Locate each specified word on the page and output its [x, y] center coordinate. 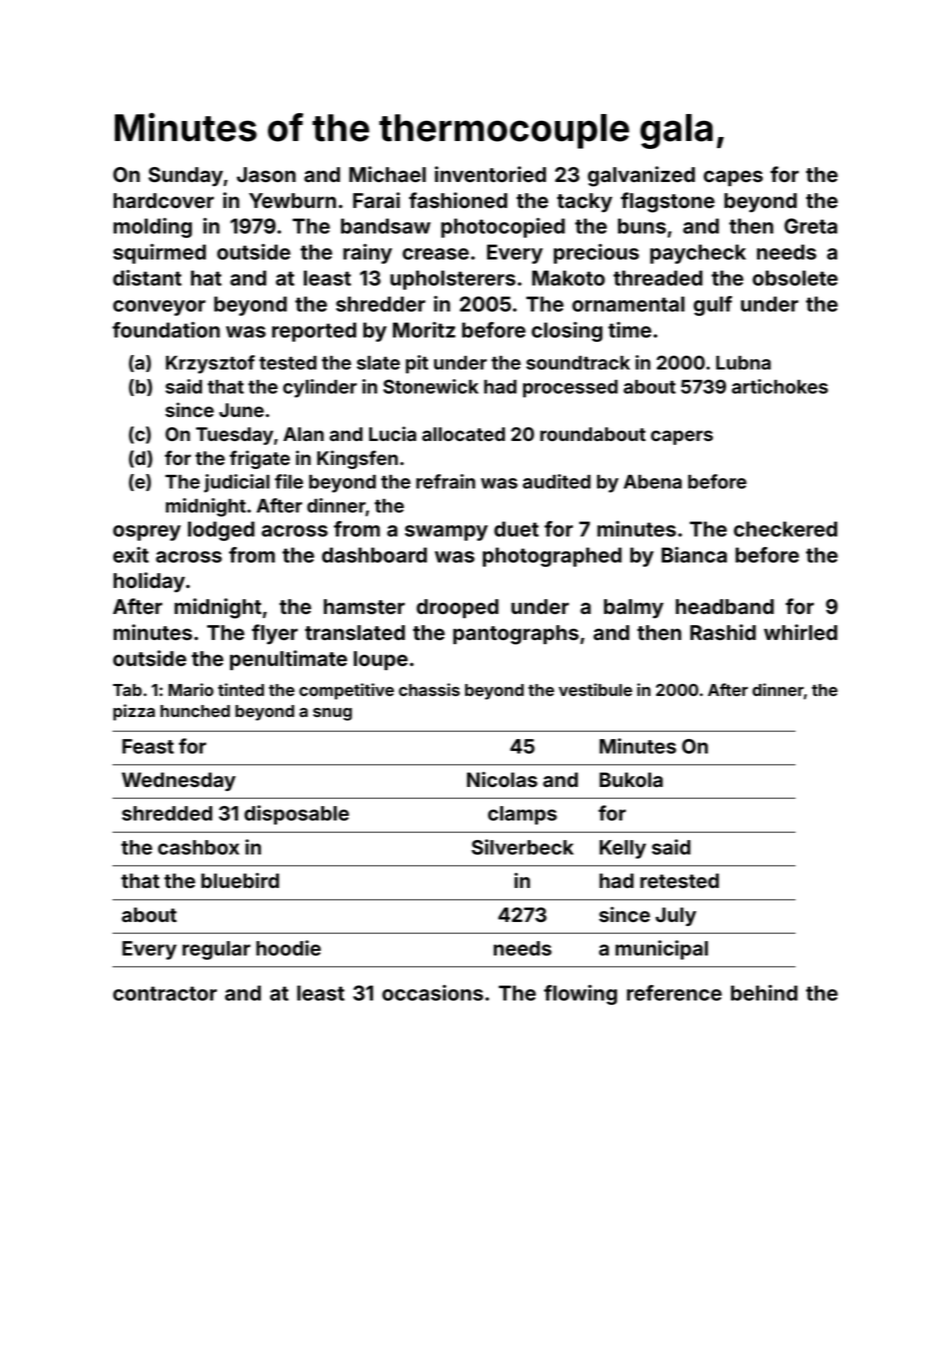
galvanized [641, 176]
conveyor [159, 308]
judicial [237, 483]
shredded [167, 813]
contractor [165, 993]
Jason [266, 175]
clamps [522, 815]
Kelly [622, 849]
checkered [785, 529]
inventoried [490, 174]
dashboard [374, 555]
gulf [713, 306]
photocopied [503, 228]
